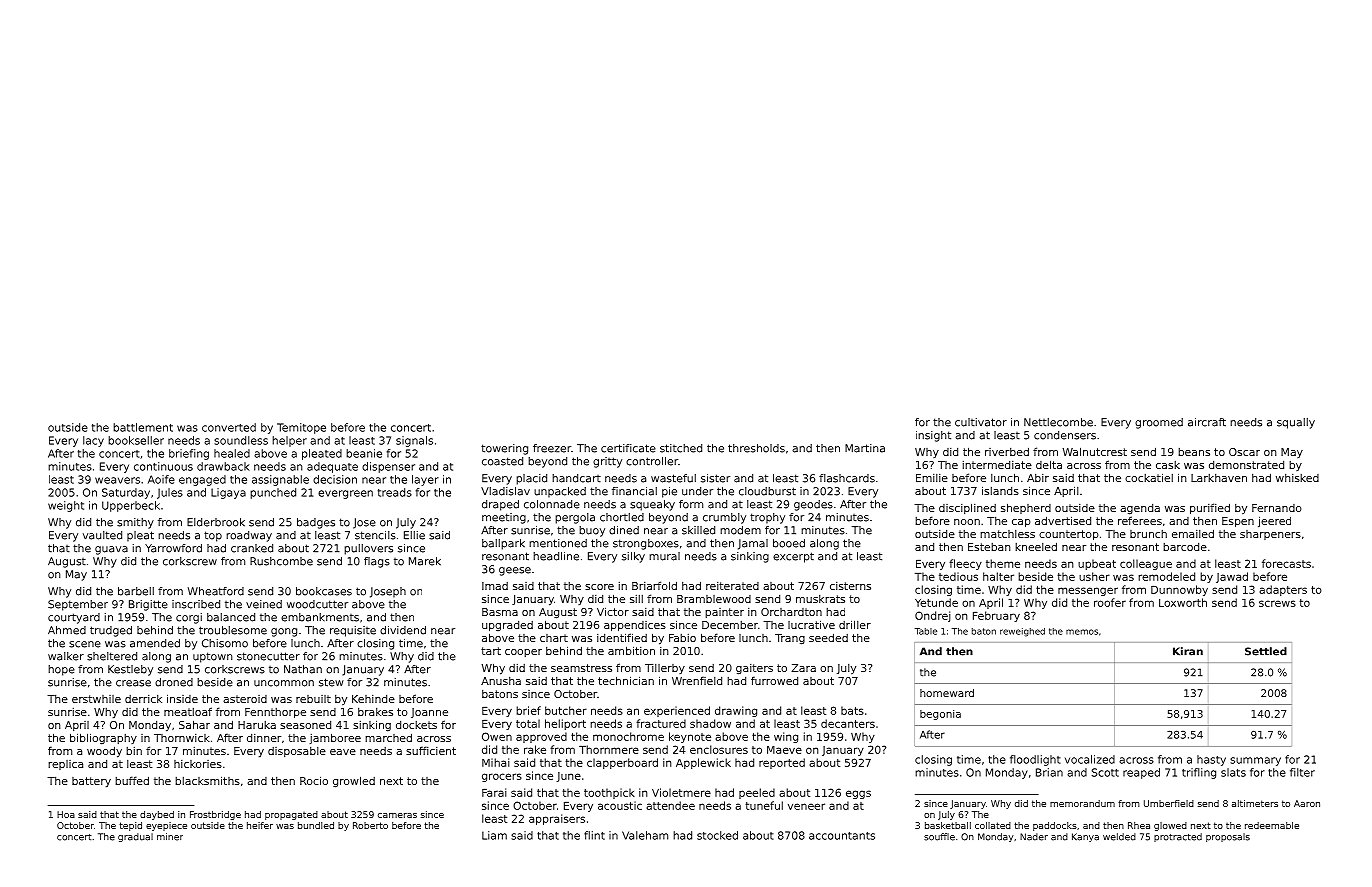  I want to click on appraisers, so click(557, 819).
